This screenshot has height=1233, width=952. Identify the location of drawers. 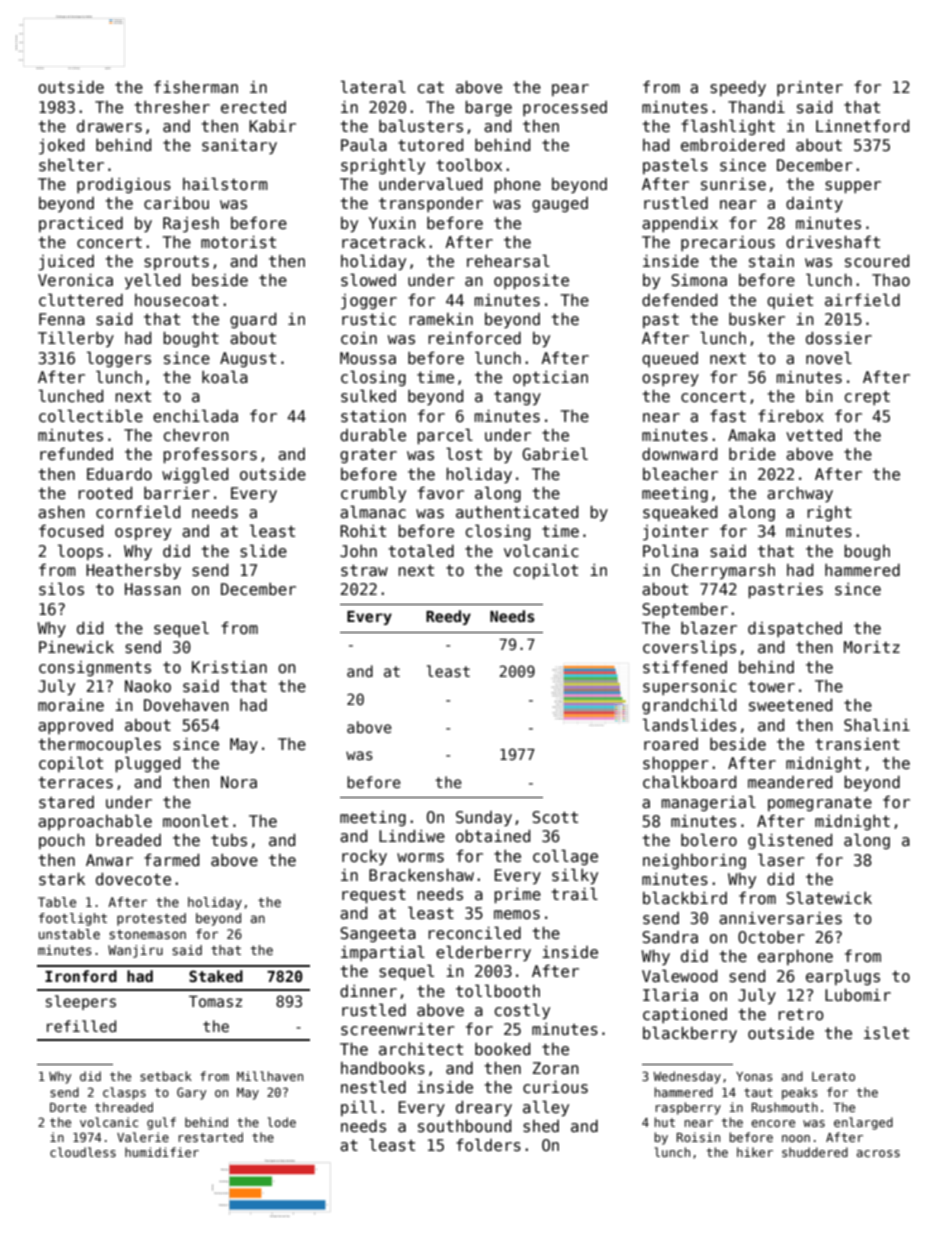
(109, 126).
